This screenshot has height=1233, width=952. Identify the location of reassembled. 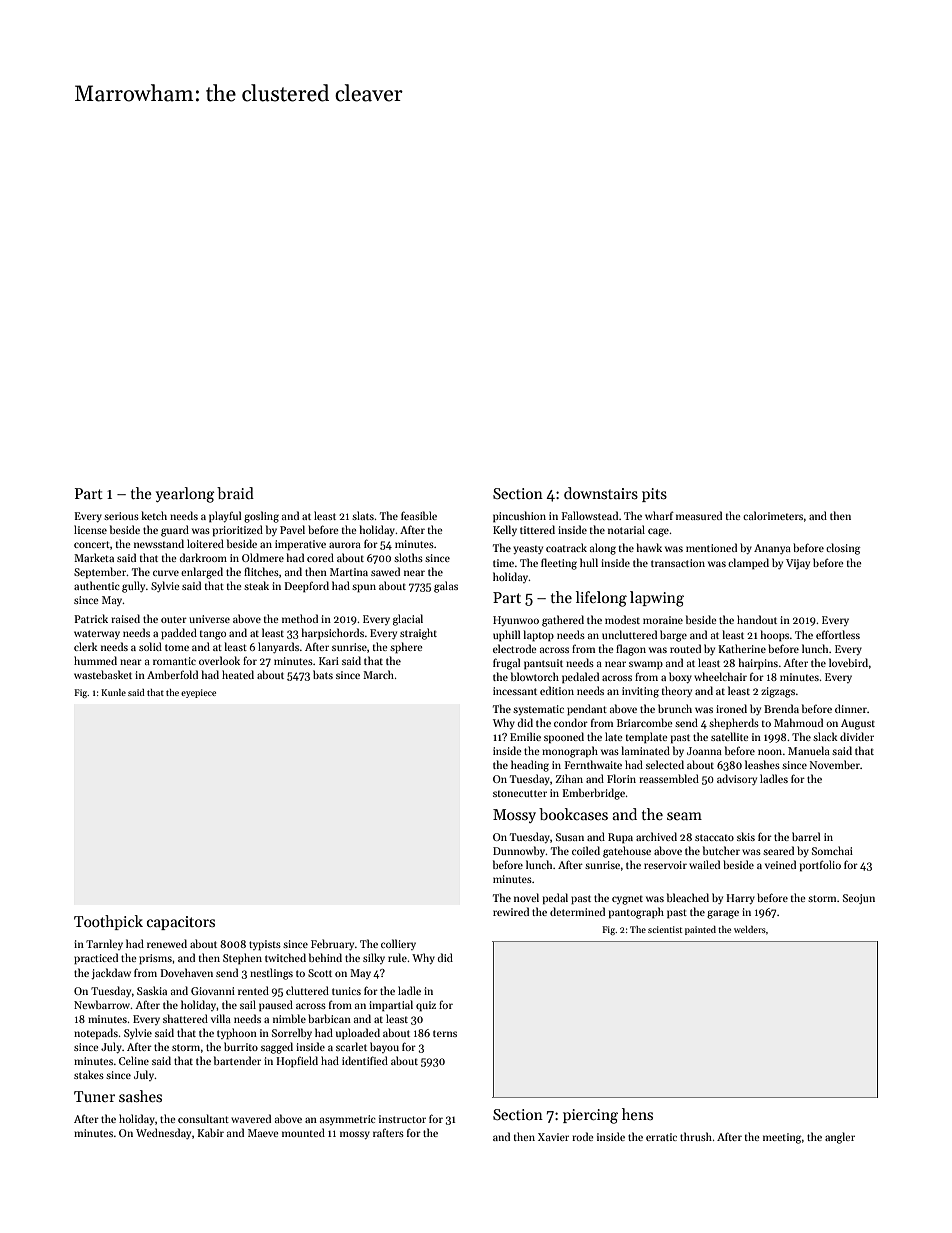
(669, 778).
